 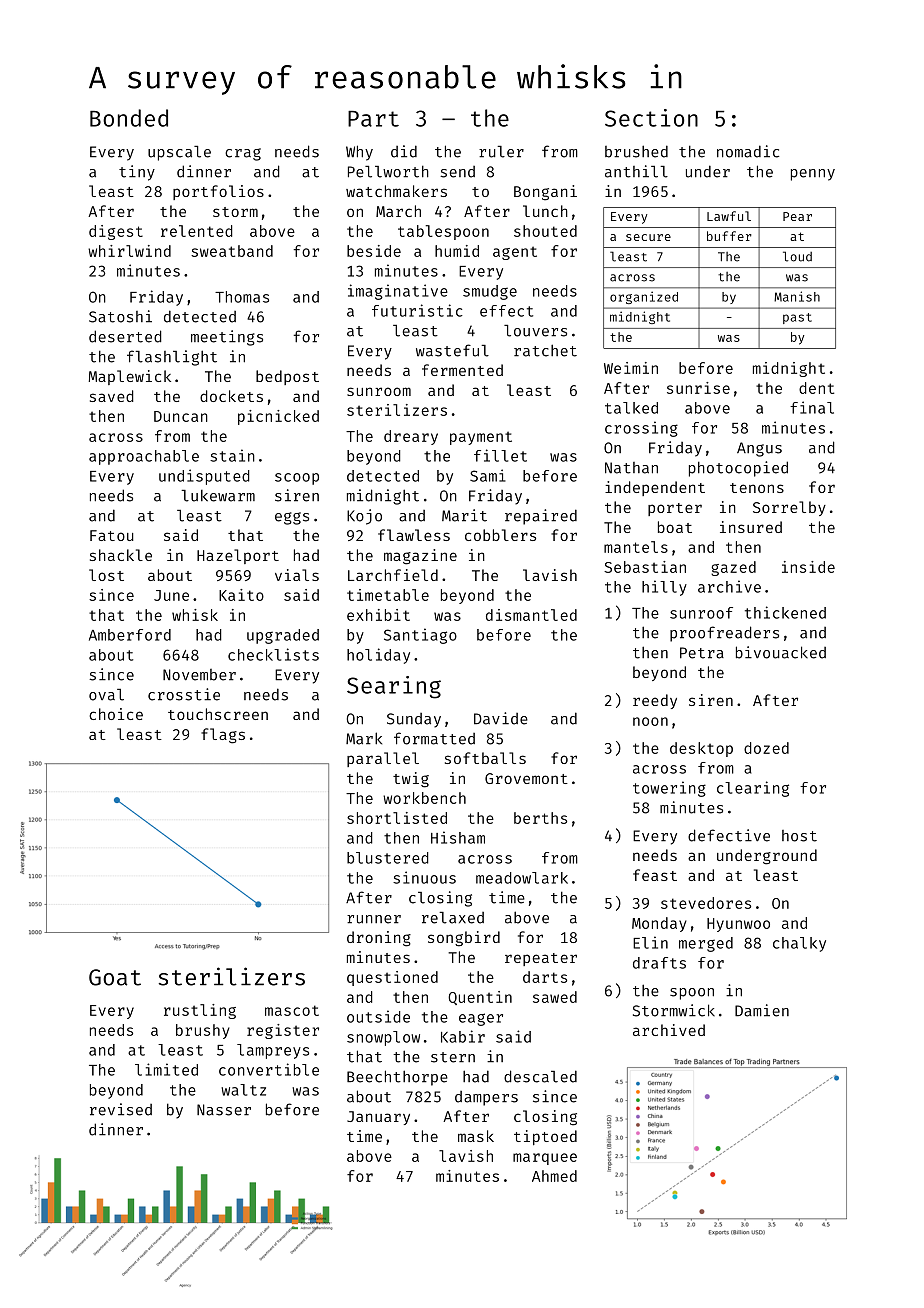 What do you see at coordinates (781, 652) in the page?
I see `bivouacked` at bounding box center [781, 652].
